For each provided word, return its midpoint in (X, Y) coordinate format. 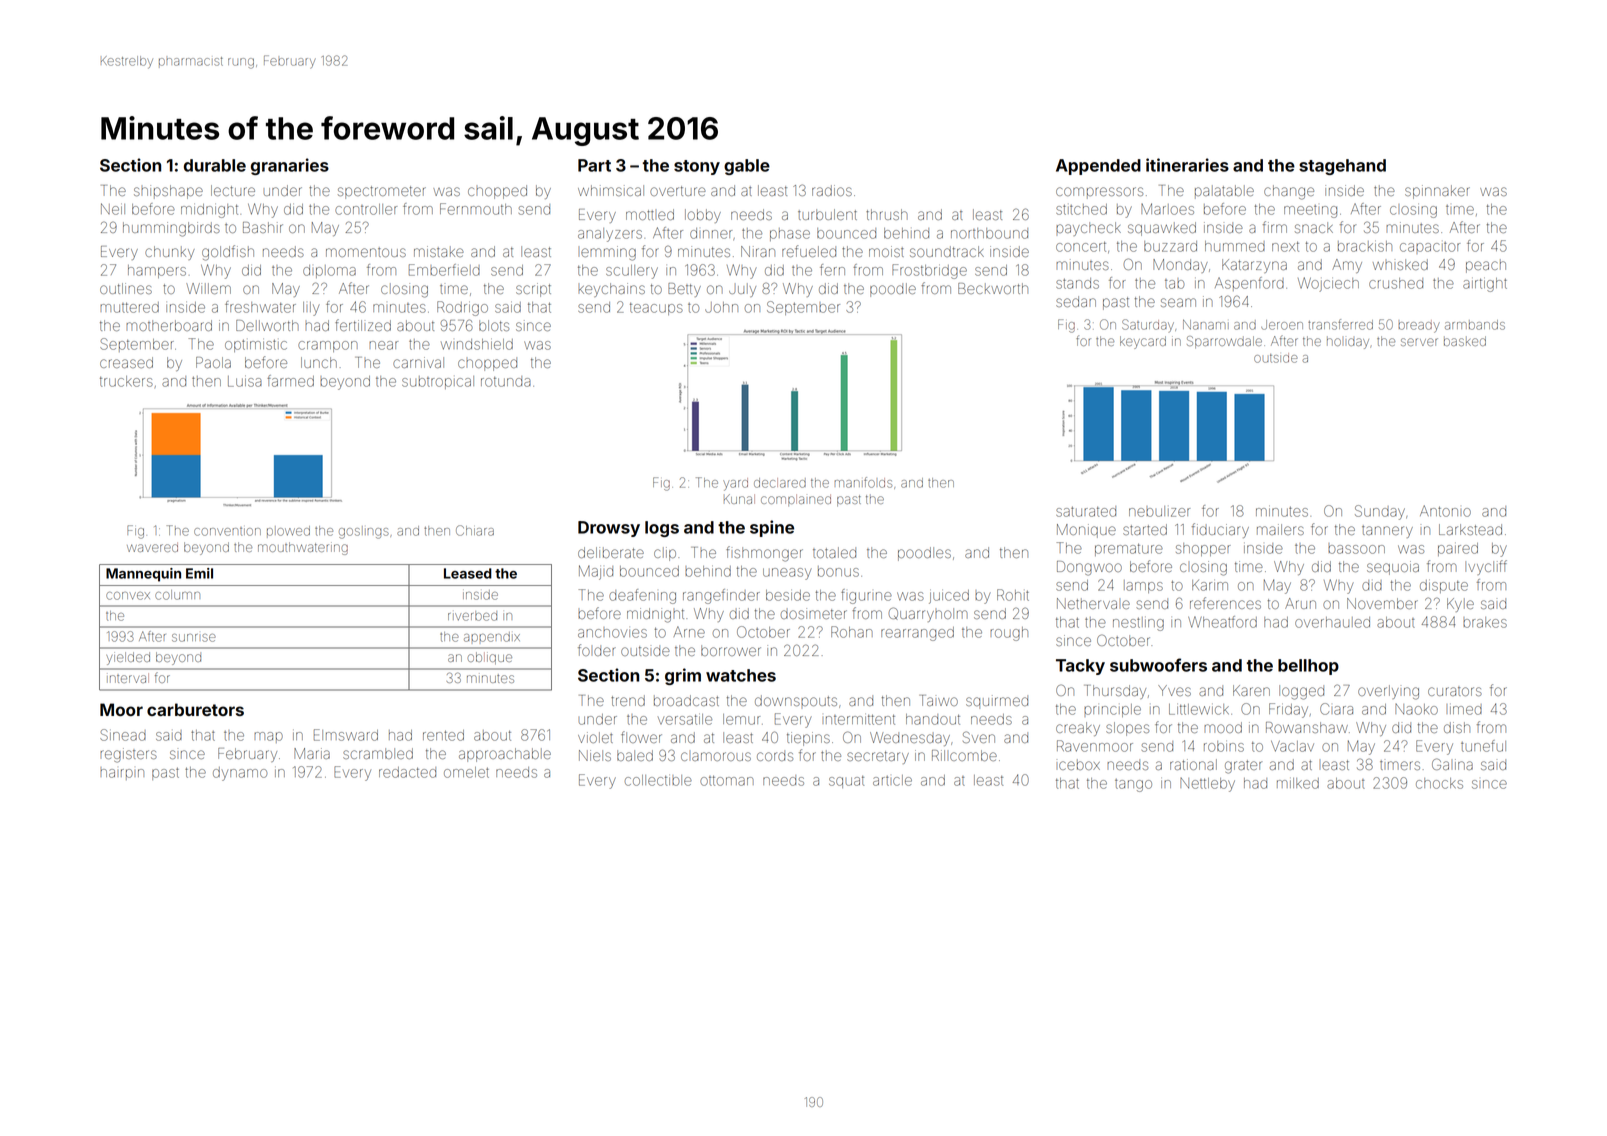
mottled (650, 214)
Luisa (245, 381)
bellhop (1308, 667)
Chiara (475, 530)
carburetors (195, 709)
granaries (290, 166)
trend (628, 700)
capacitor (1430, 247)
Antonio (1445, 511)
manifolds (863, 482)
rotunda (506, 381)
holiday (1348, 343)
